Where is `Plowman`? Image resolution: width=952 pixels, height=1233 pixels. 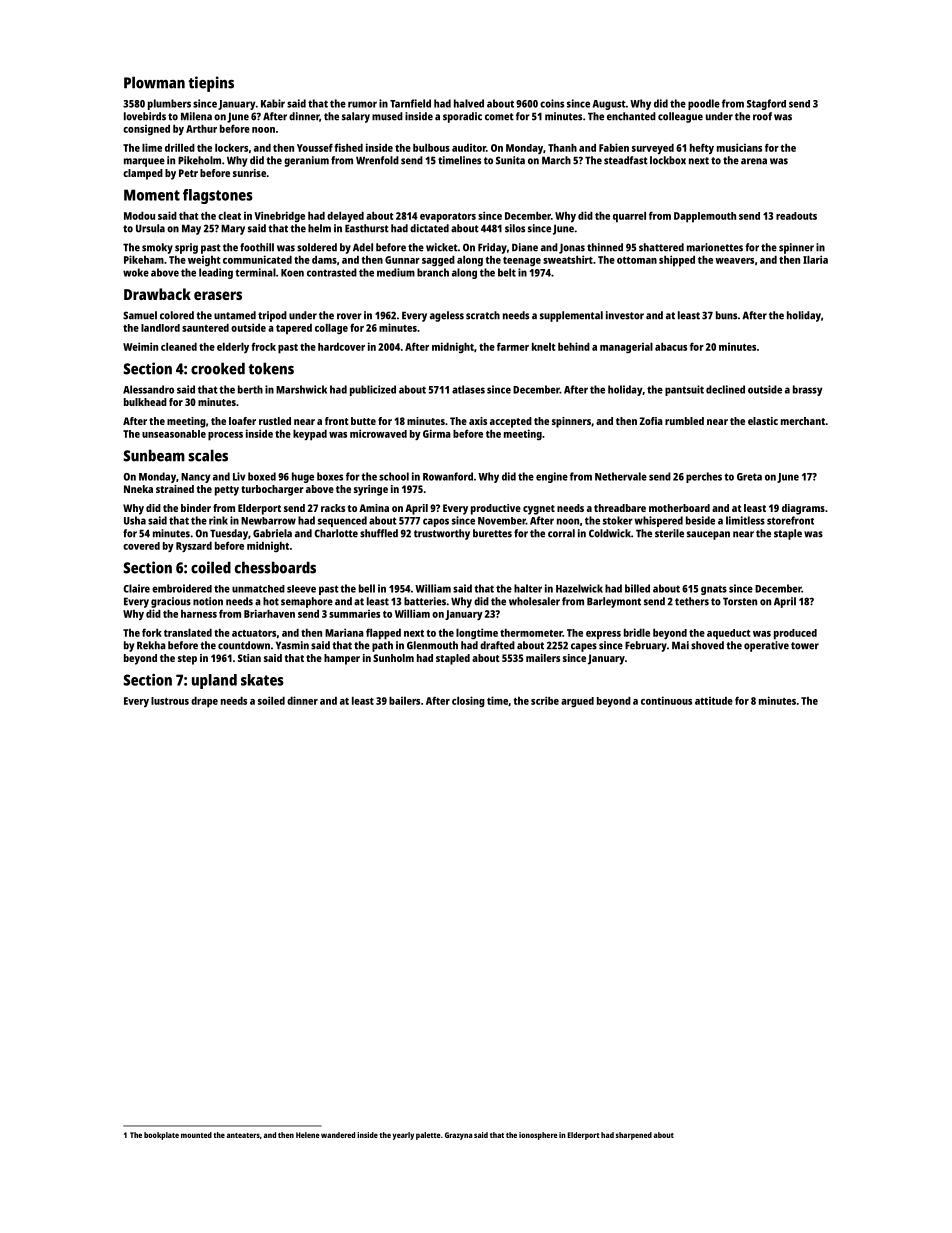 Plowman is located at coordinates (154, 82).
